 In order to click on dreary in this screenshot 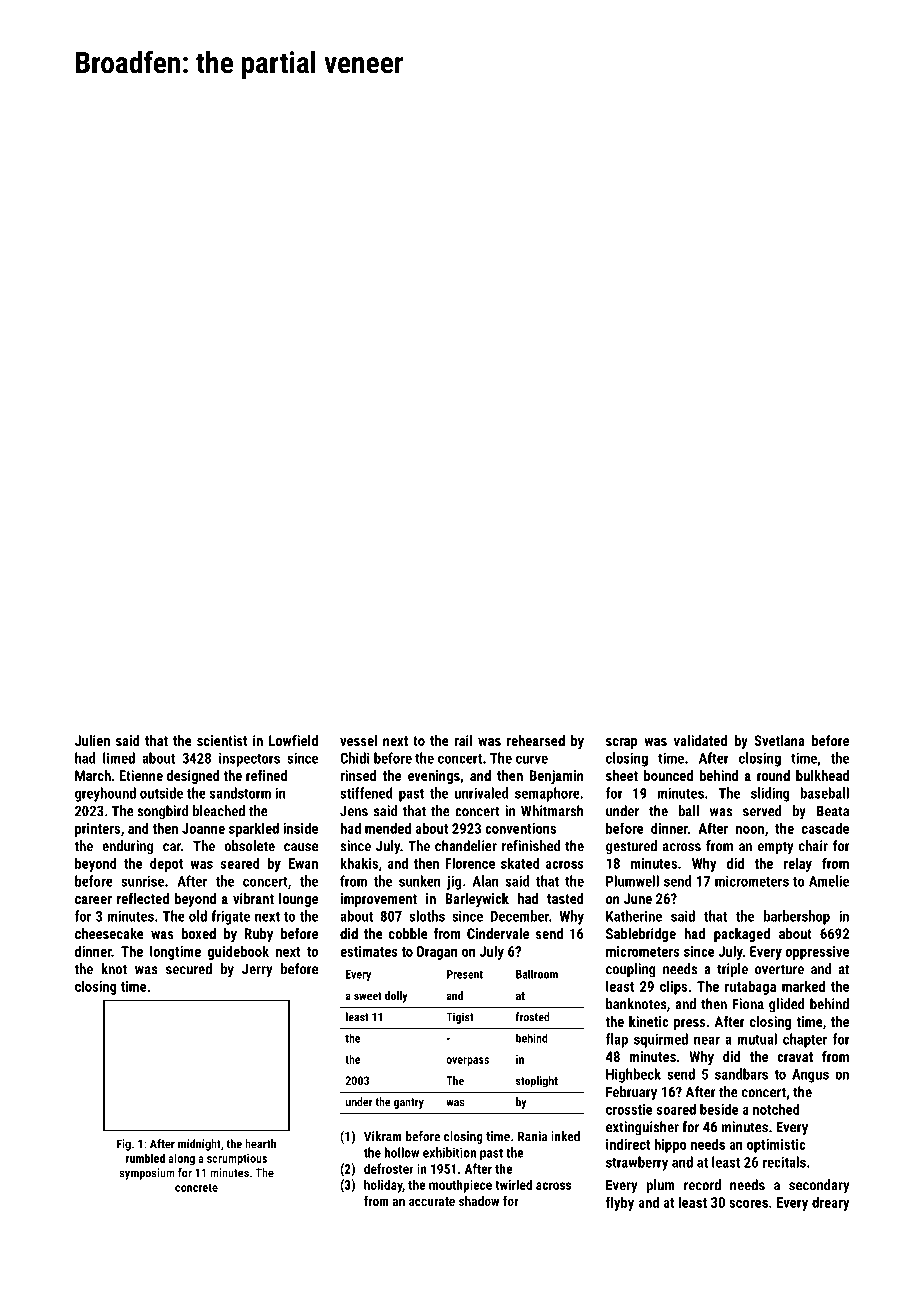, I will do `click(831, 1203)`.
